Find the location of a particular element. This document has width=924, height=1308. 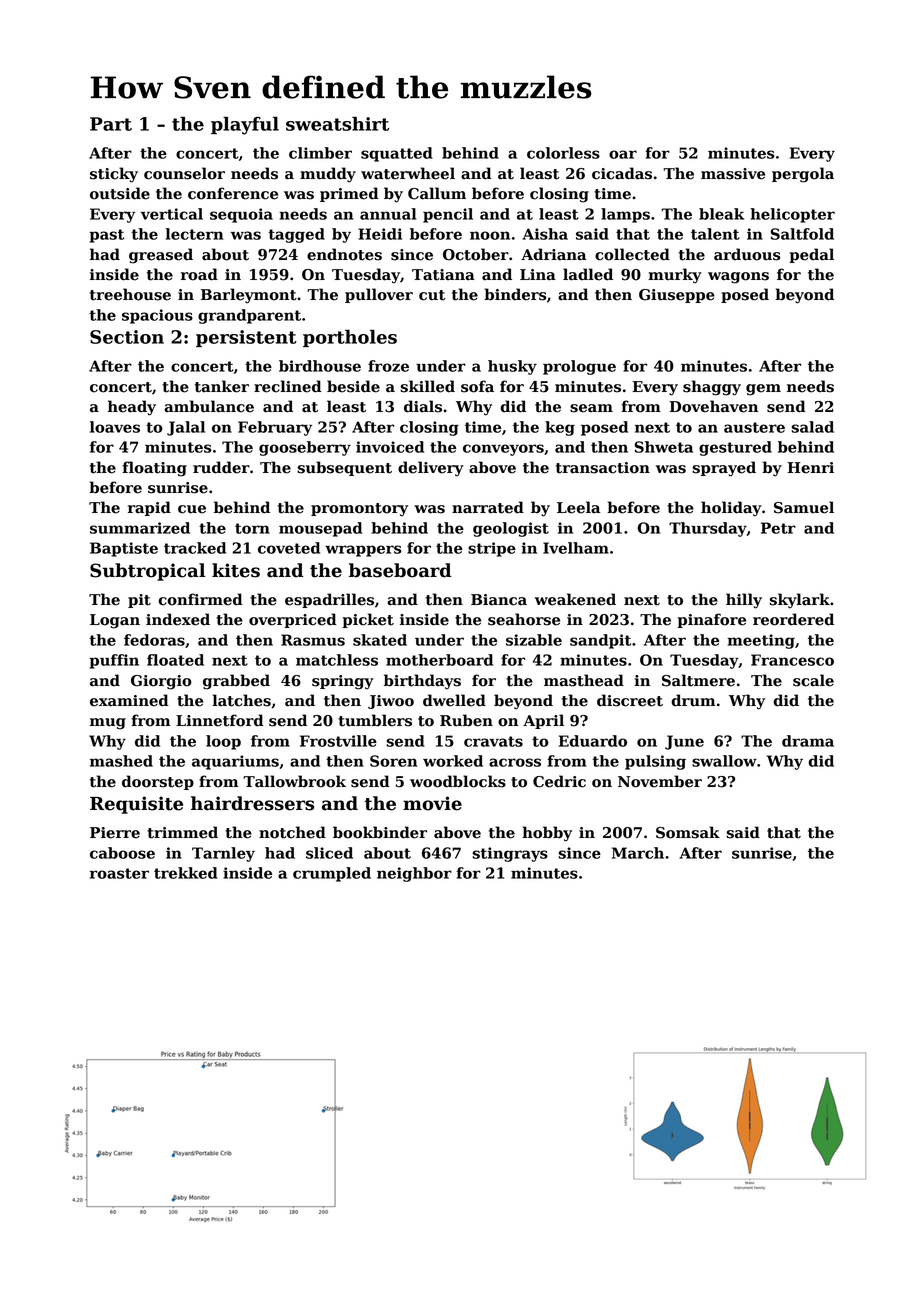

colorless is located at coordinates (563, 153).
